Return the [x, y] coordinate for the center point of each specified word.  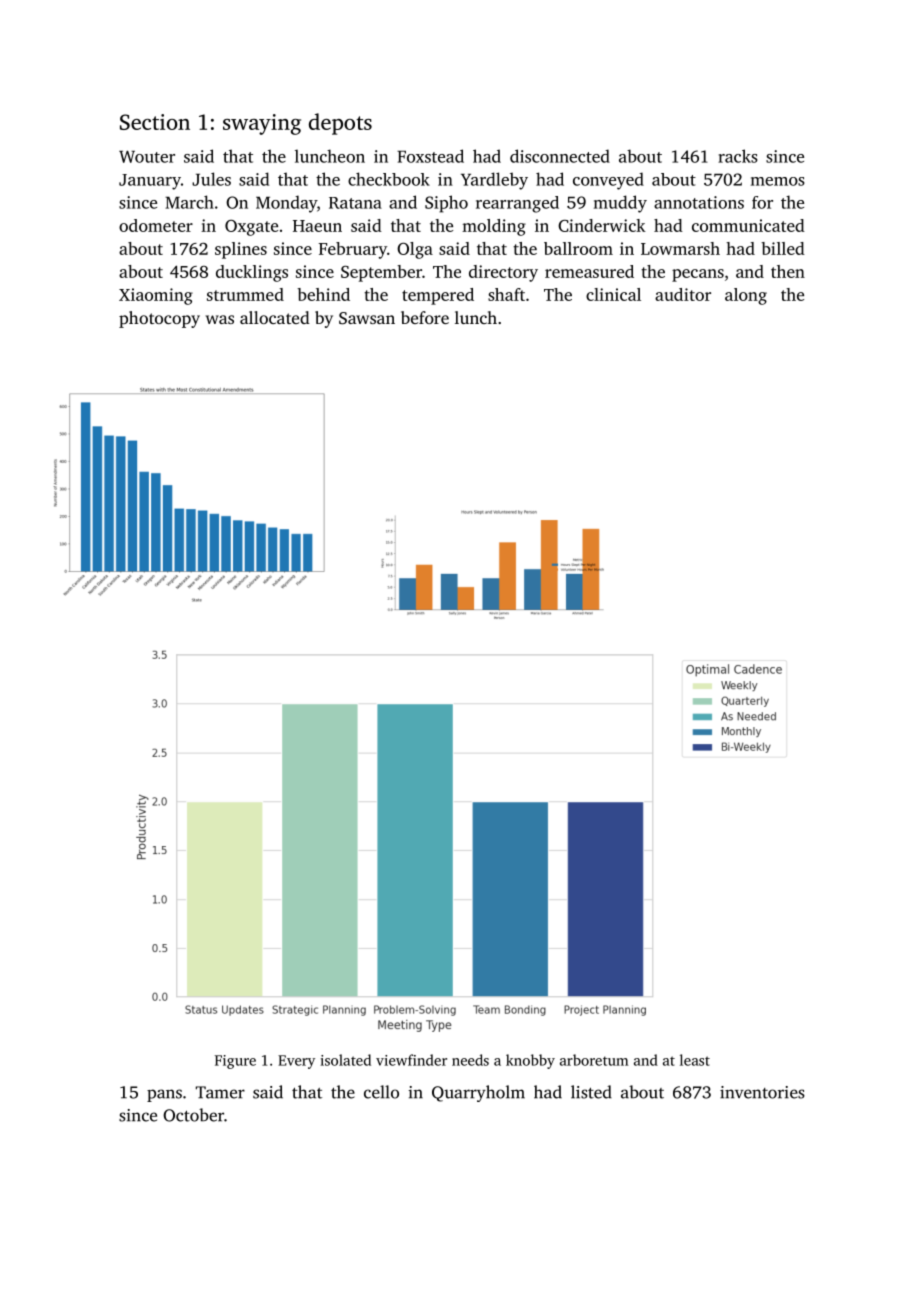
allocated [275, 317]
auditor [683, 294]
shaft [506, 294]
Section [155, 122]
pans [164, 1095]
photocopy [159, 319]
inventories [762, 1092]
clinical [613, 294]
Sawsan [367, 318]
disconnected [560, 156]
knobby [530, 1061]
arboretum [594, 1060]
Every [296, 1062]
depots [340, 124]
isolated [346, 1060]
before [425, 317]
